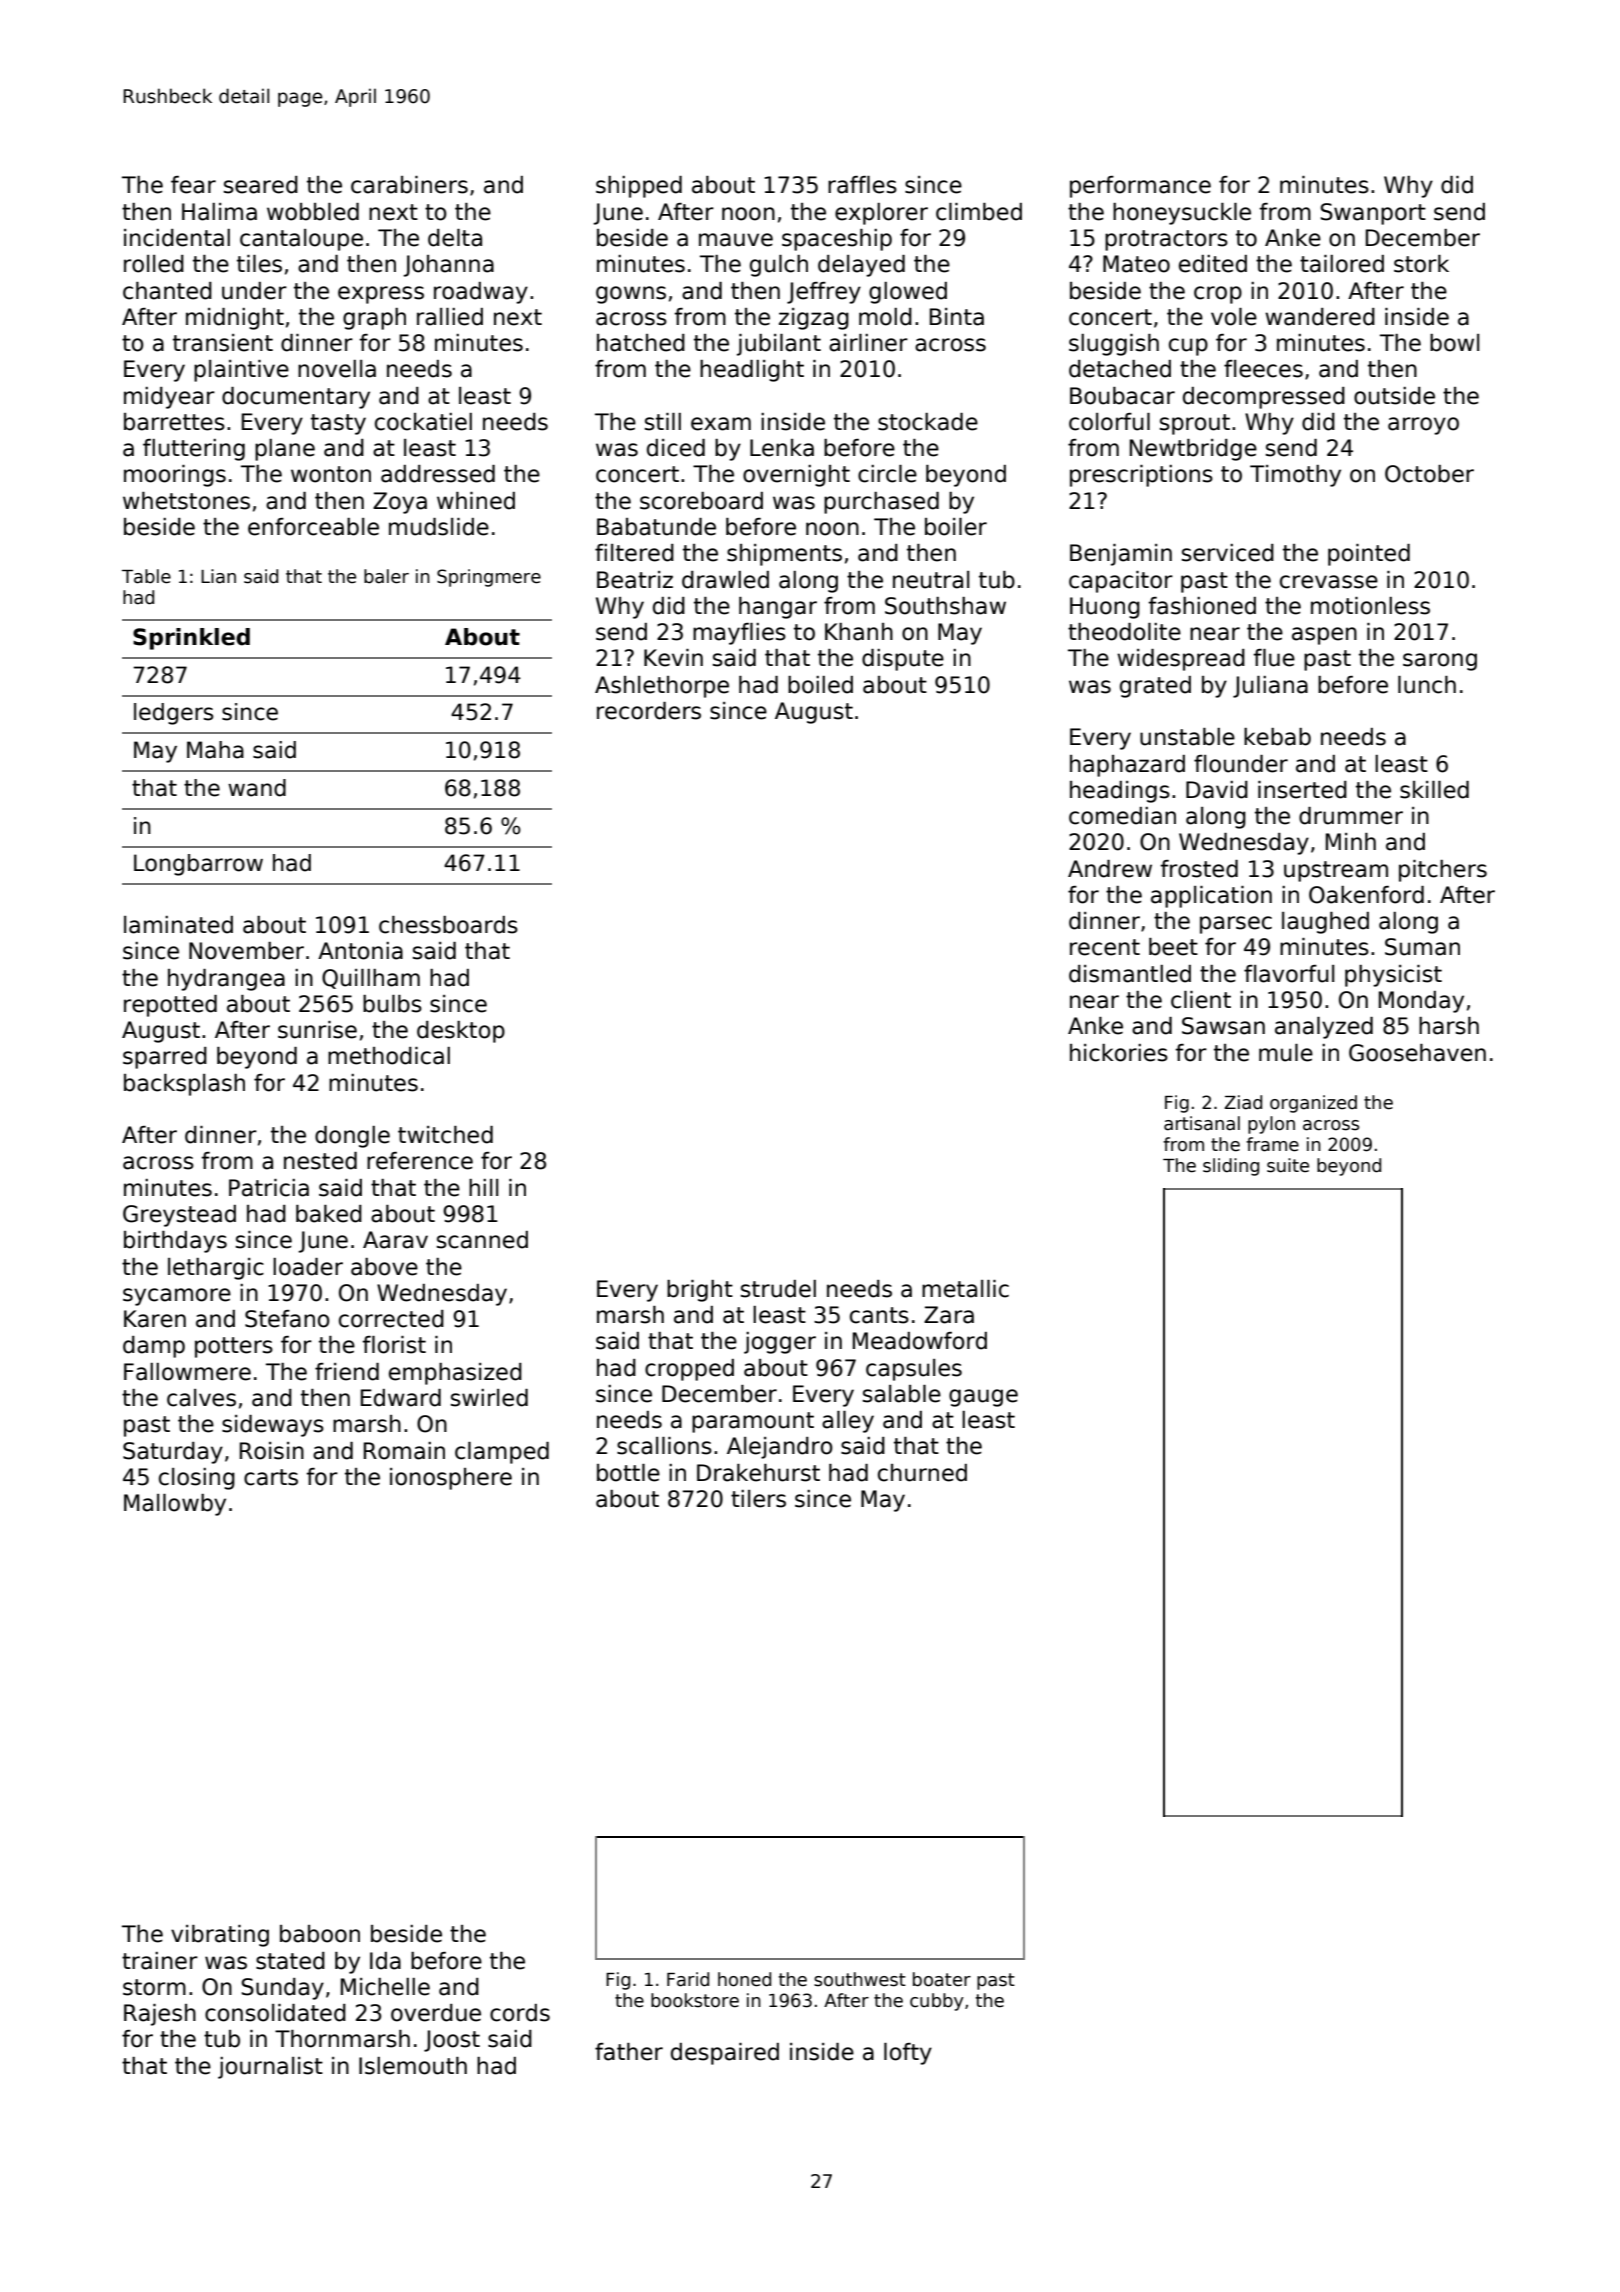  Describe the element at coordinates (700, 1291) in the page. I see `bright` at that location.
